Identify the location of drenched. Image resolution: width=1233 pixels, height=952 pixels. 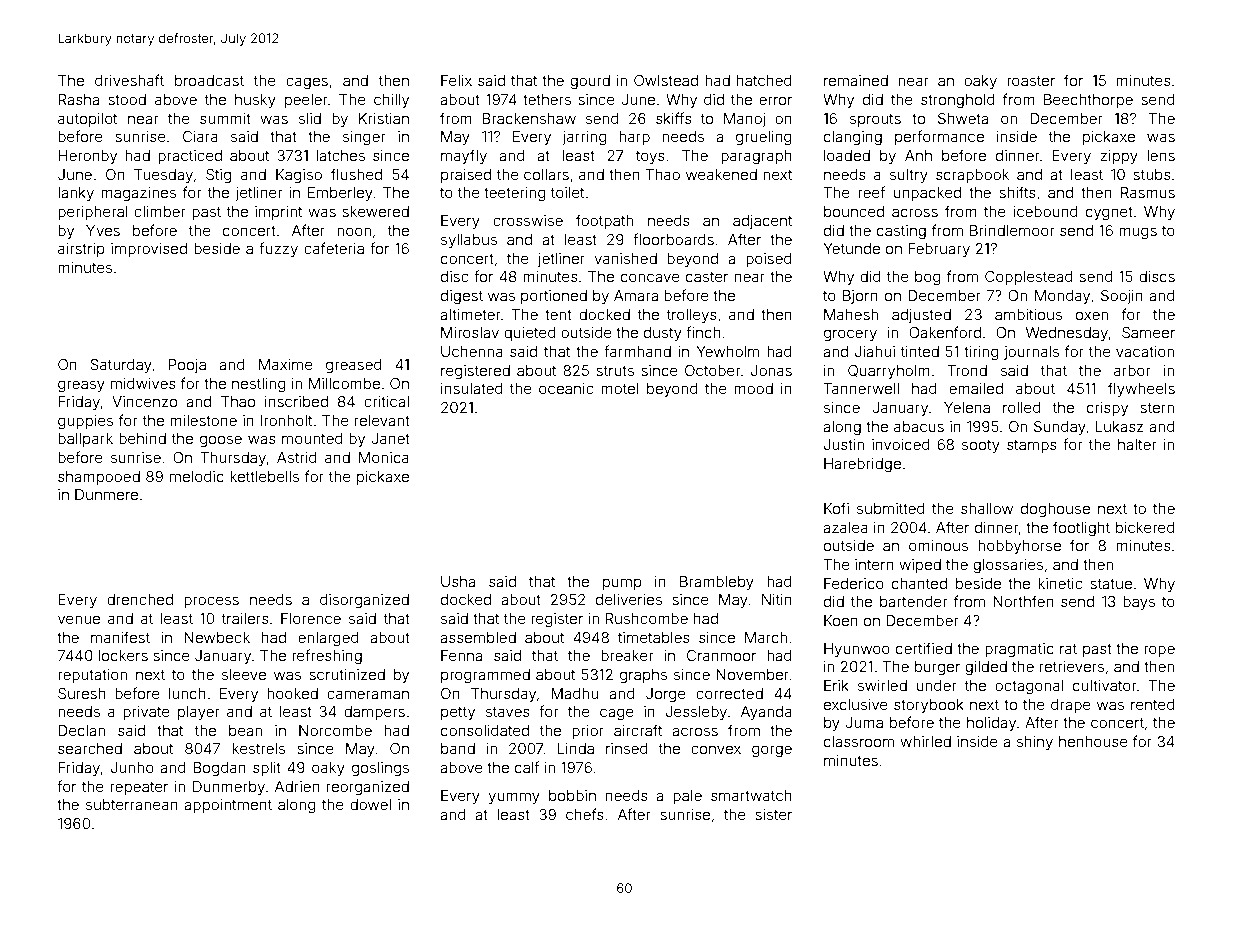
(140, 599).
